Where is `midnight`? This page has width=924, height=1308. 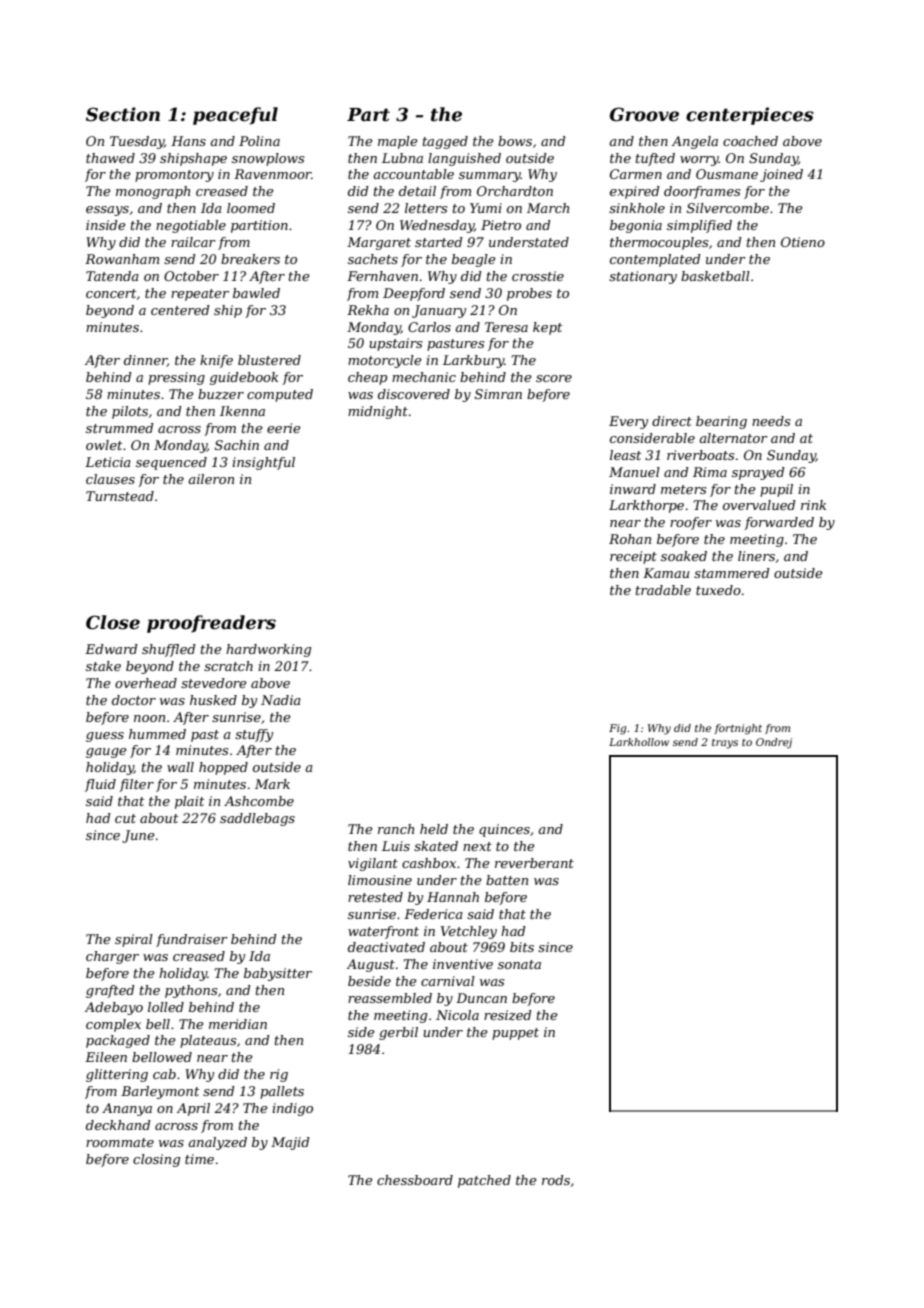 midnight is located at coordinates (378, 412).
